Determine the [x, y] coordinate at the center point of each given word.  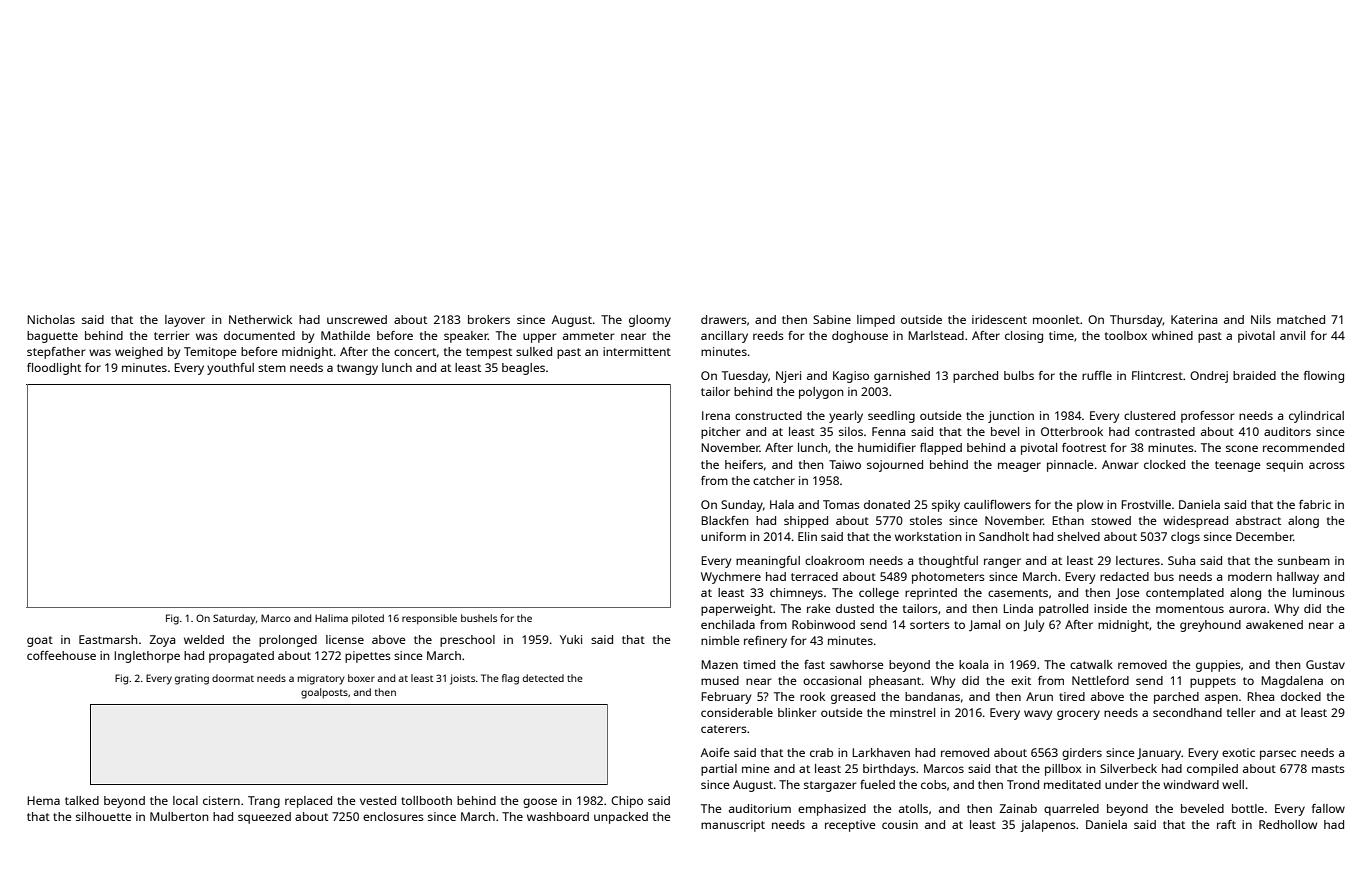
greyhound [1210, 626]
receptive [850, 826]
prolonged [288, 641]
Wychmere [731, 578]
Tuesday [745, 377]
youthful [230, 369]
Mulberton [179, 816]
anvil [1292, 335]
